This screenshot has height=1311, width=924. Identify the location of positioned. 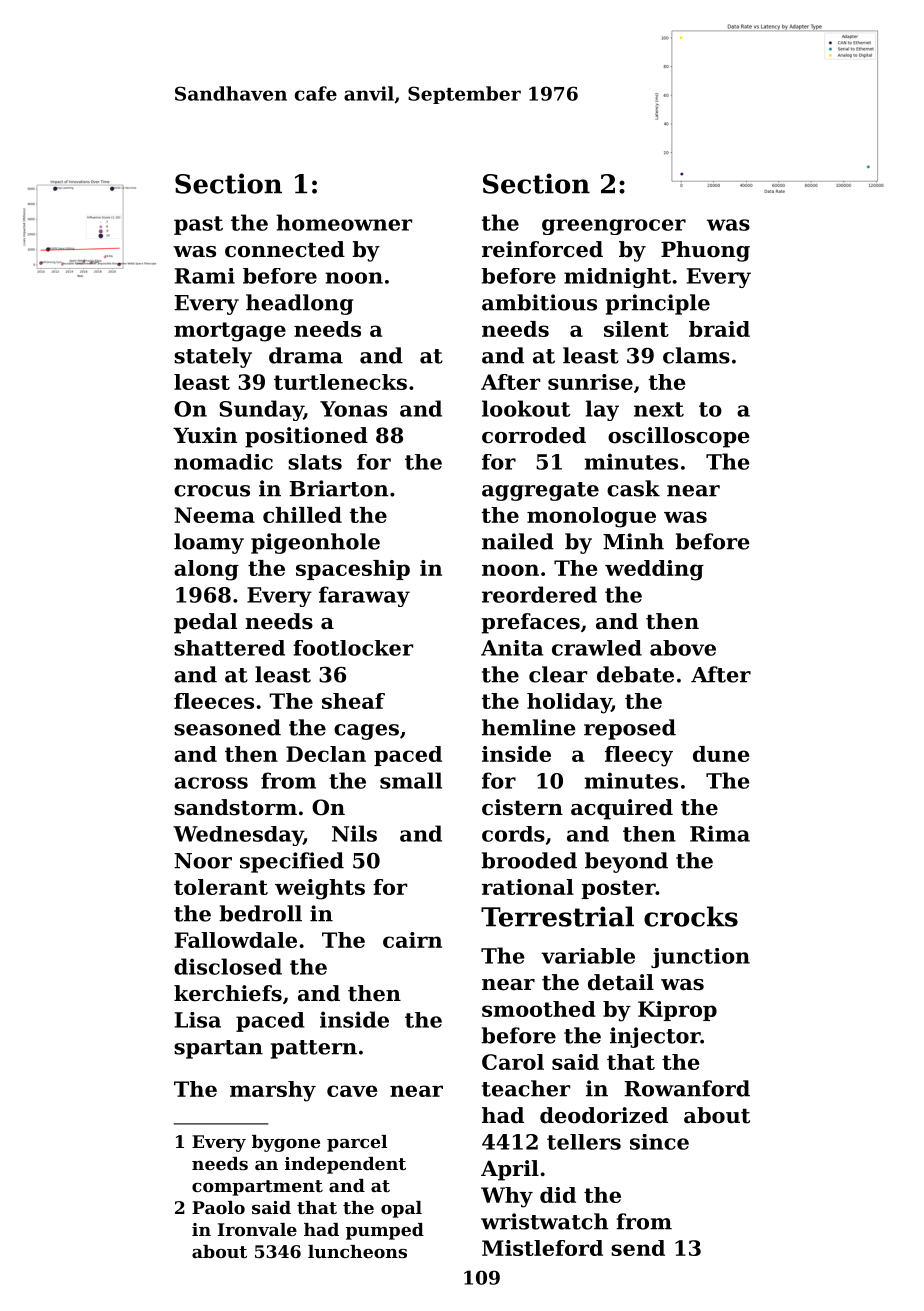
(306, 437).
